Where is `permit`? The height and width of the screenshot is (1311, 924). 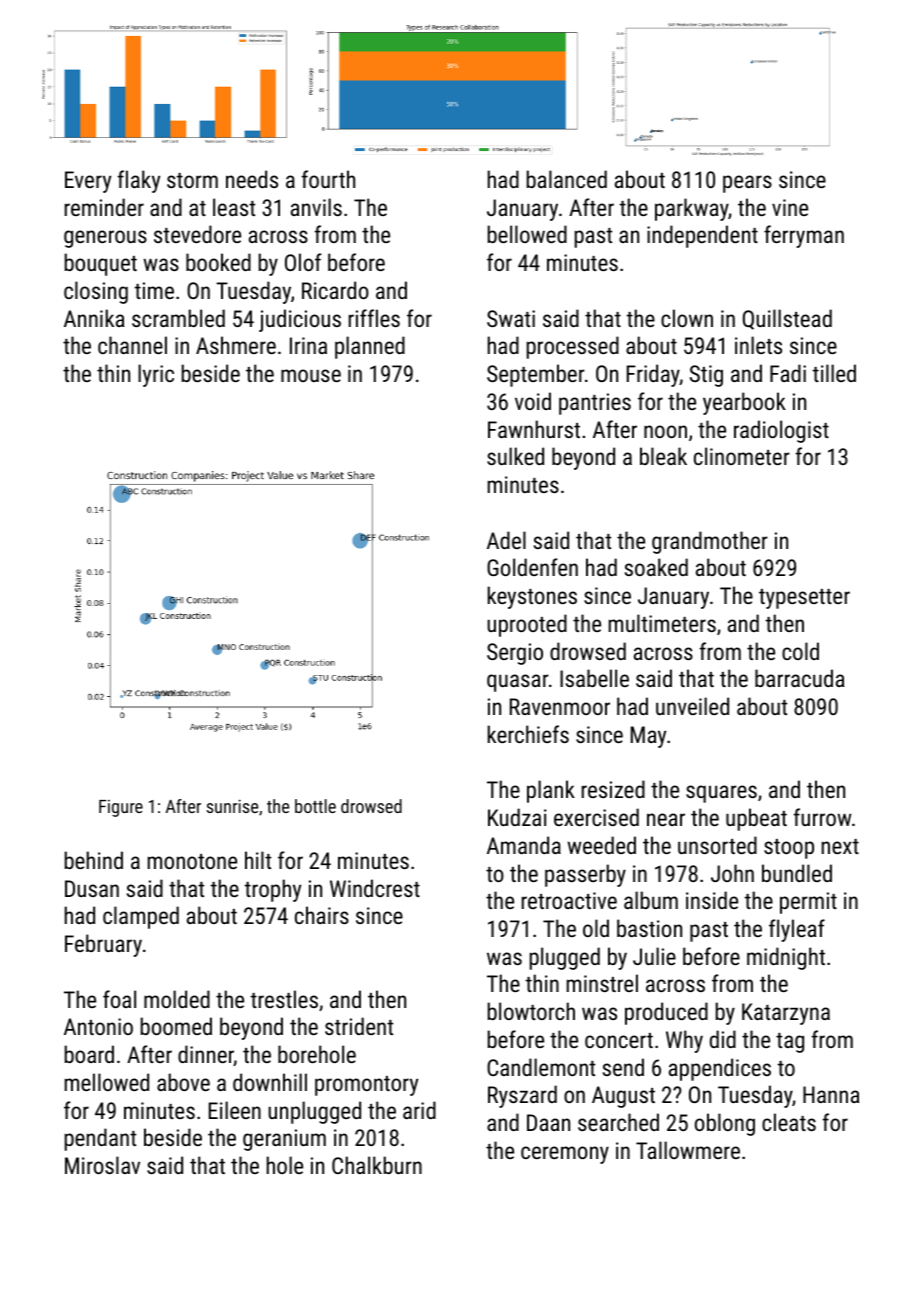 permit is located at coordinates (808, 903).
